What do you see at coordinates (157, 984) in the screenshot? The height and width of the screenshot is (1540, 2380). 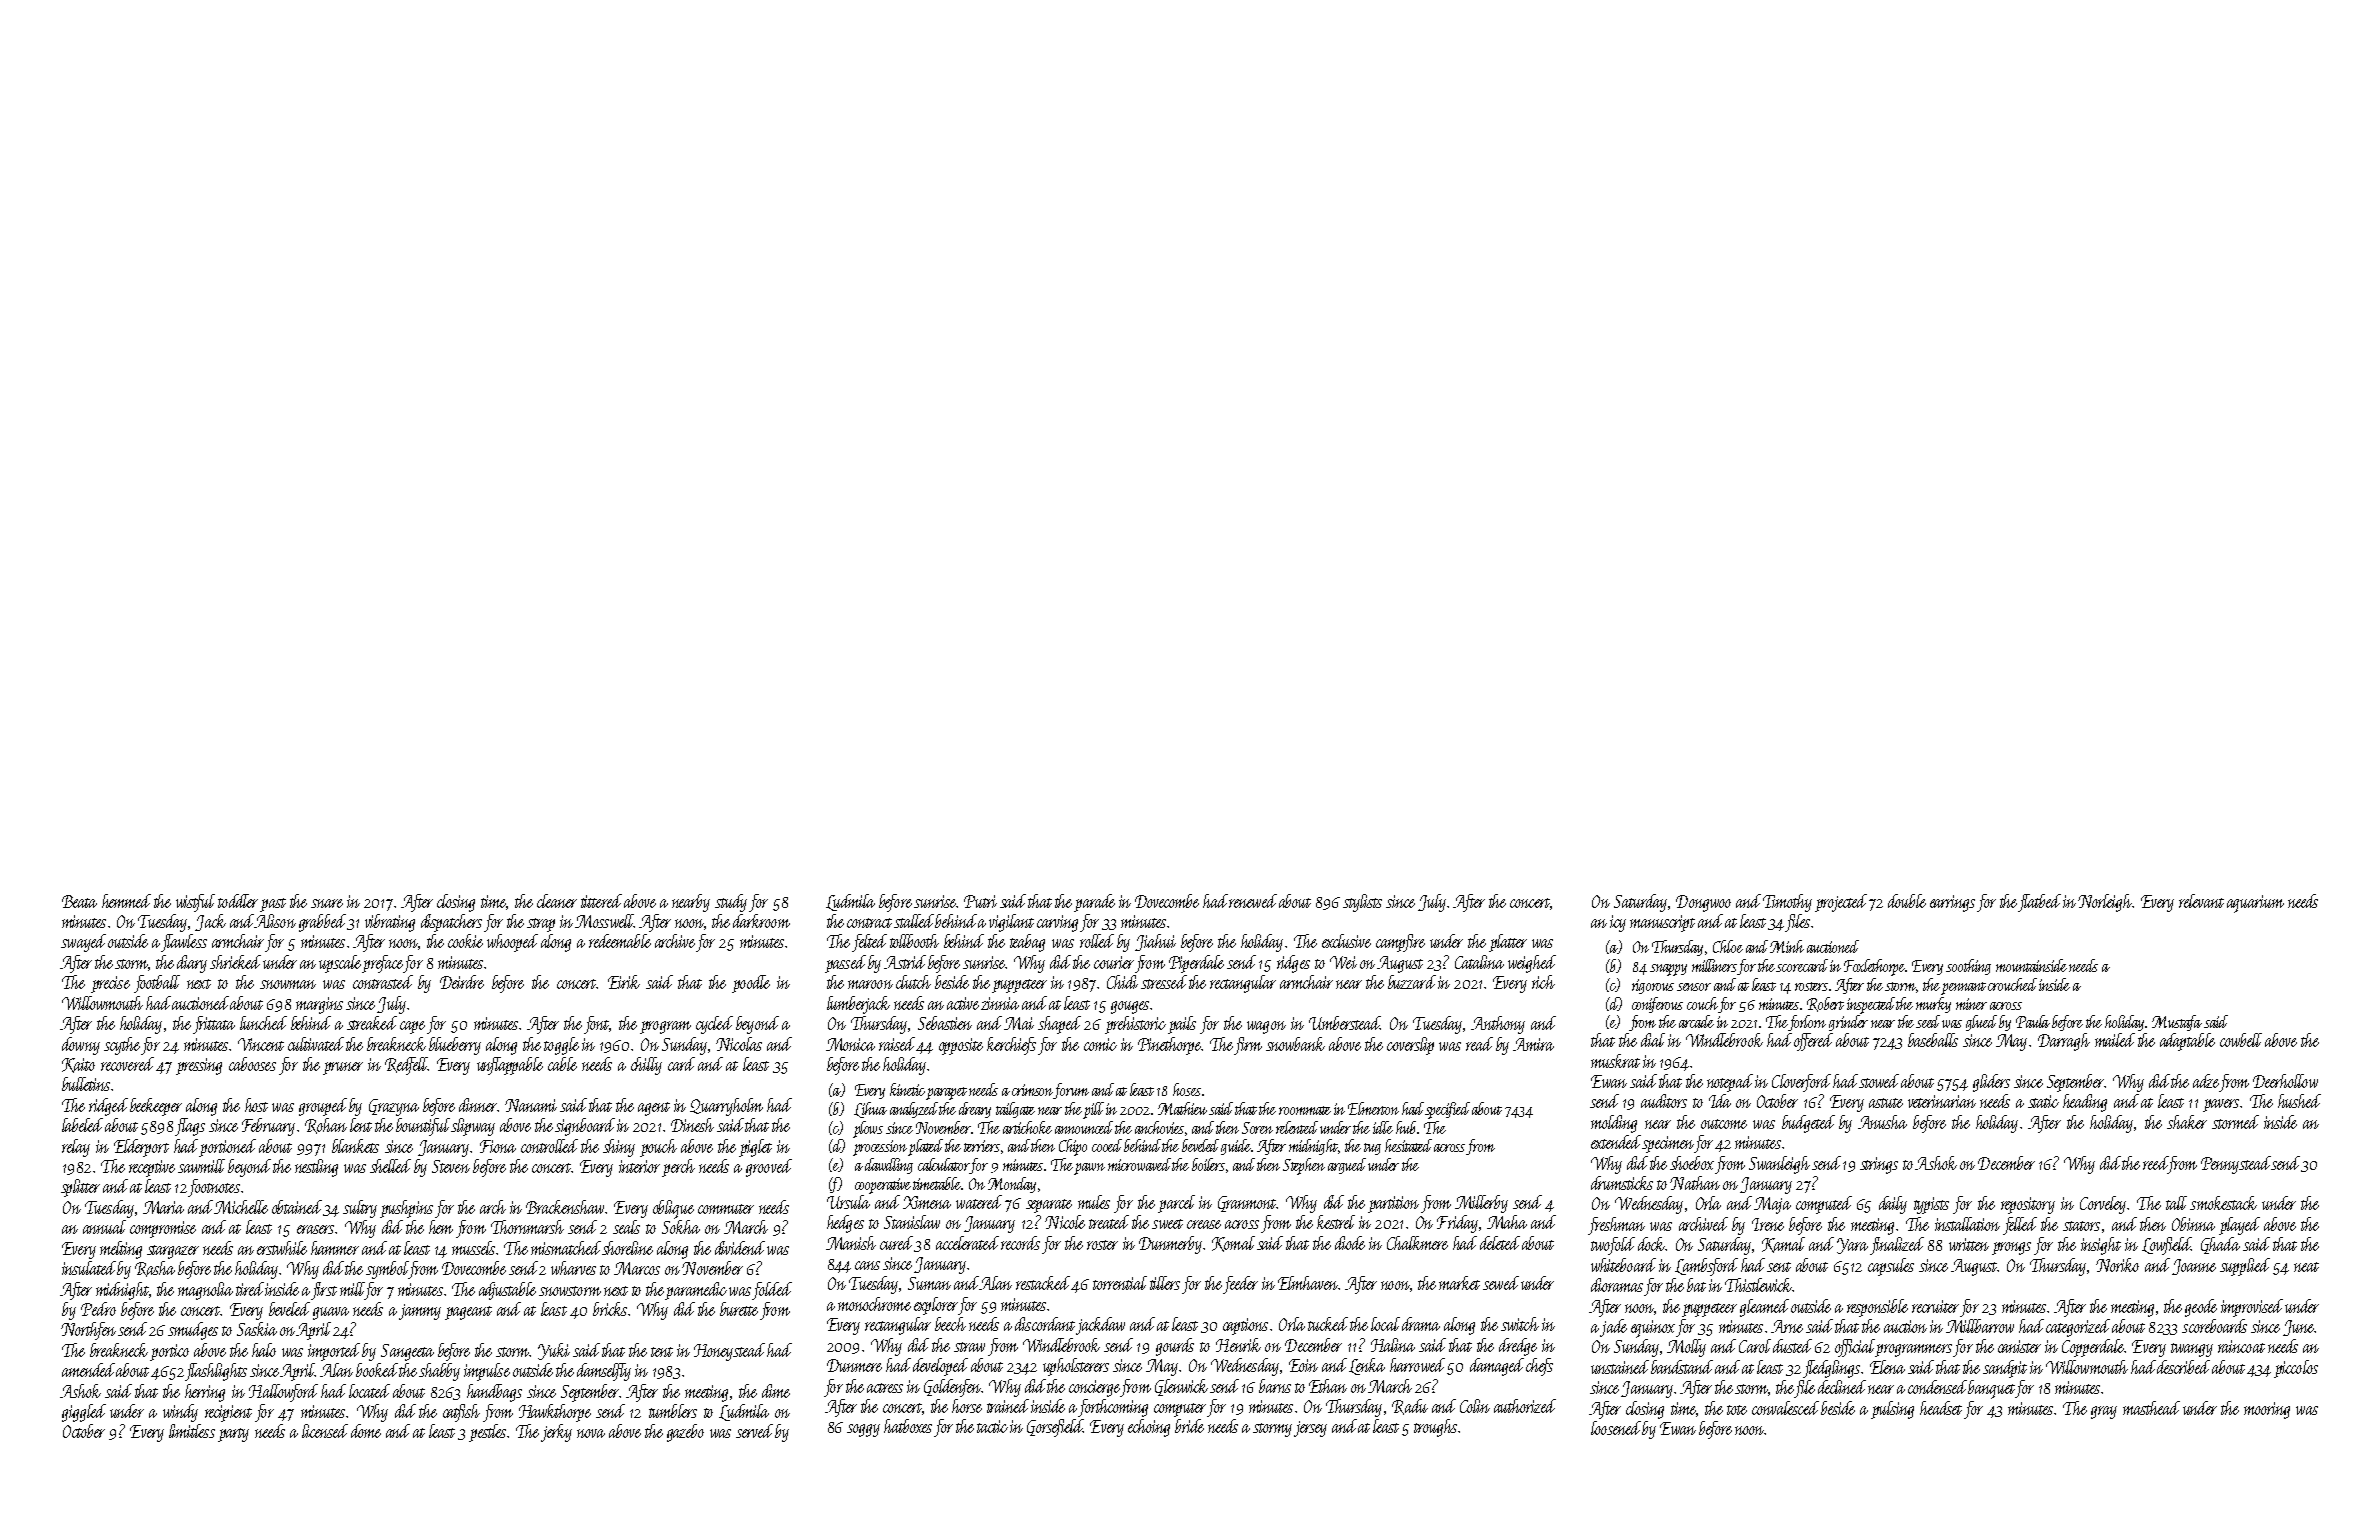 I see `football` at bounding box center [157, 984].
